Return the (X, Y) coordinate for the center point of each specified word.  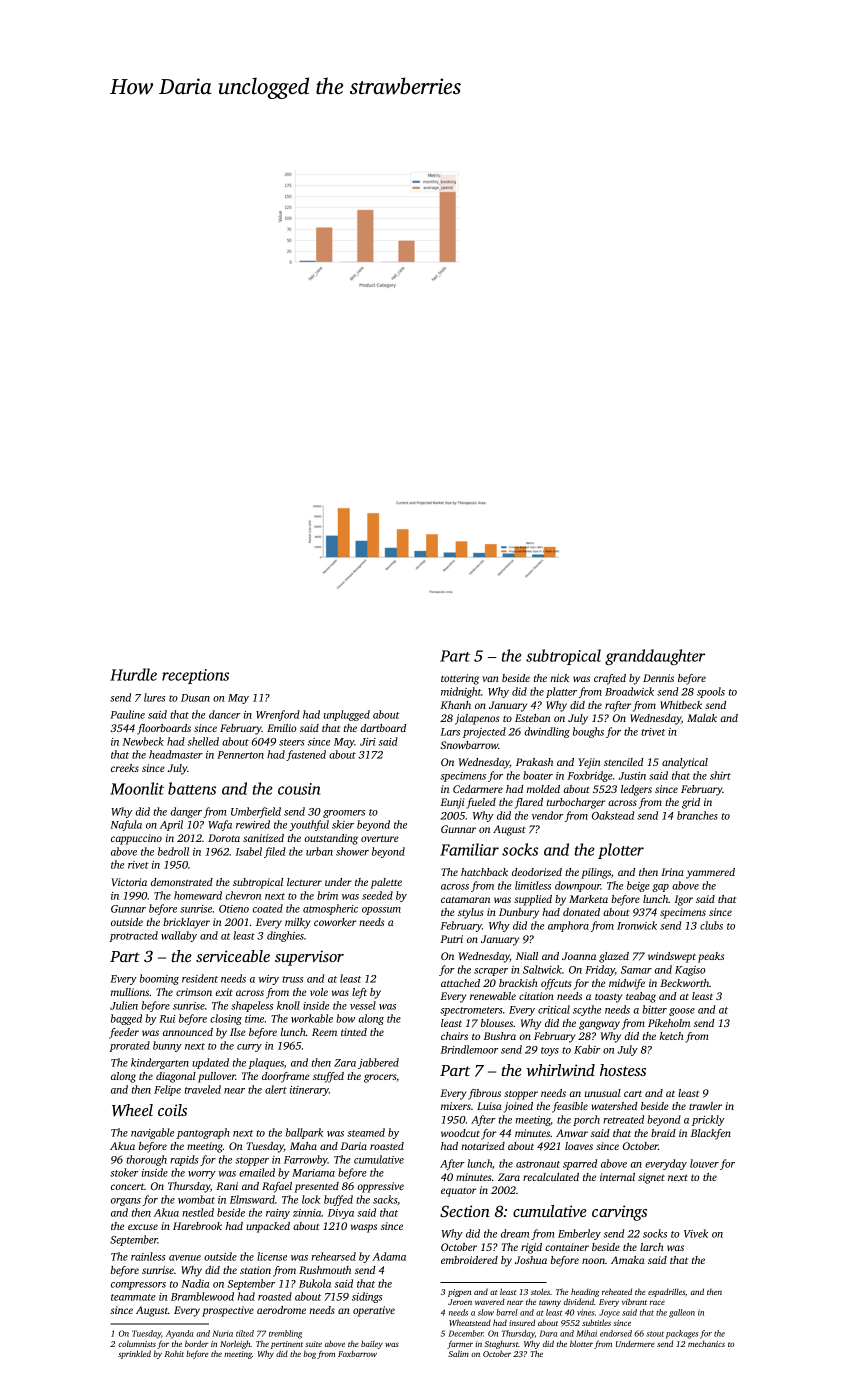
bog (310, 1355)
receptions (195, 676)
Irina (672, 872)
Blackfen (711, 1134)
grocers (380, 1078)
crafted (610, 679)
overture (380, 838)
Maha (303, 1146)
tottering (460, 679)
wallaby (179, 936)
